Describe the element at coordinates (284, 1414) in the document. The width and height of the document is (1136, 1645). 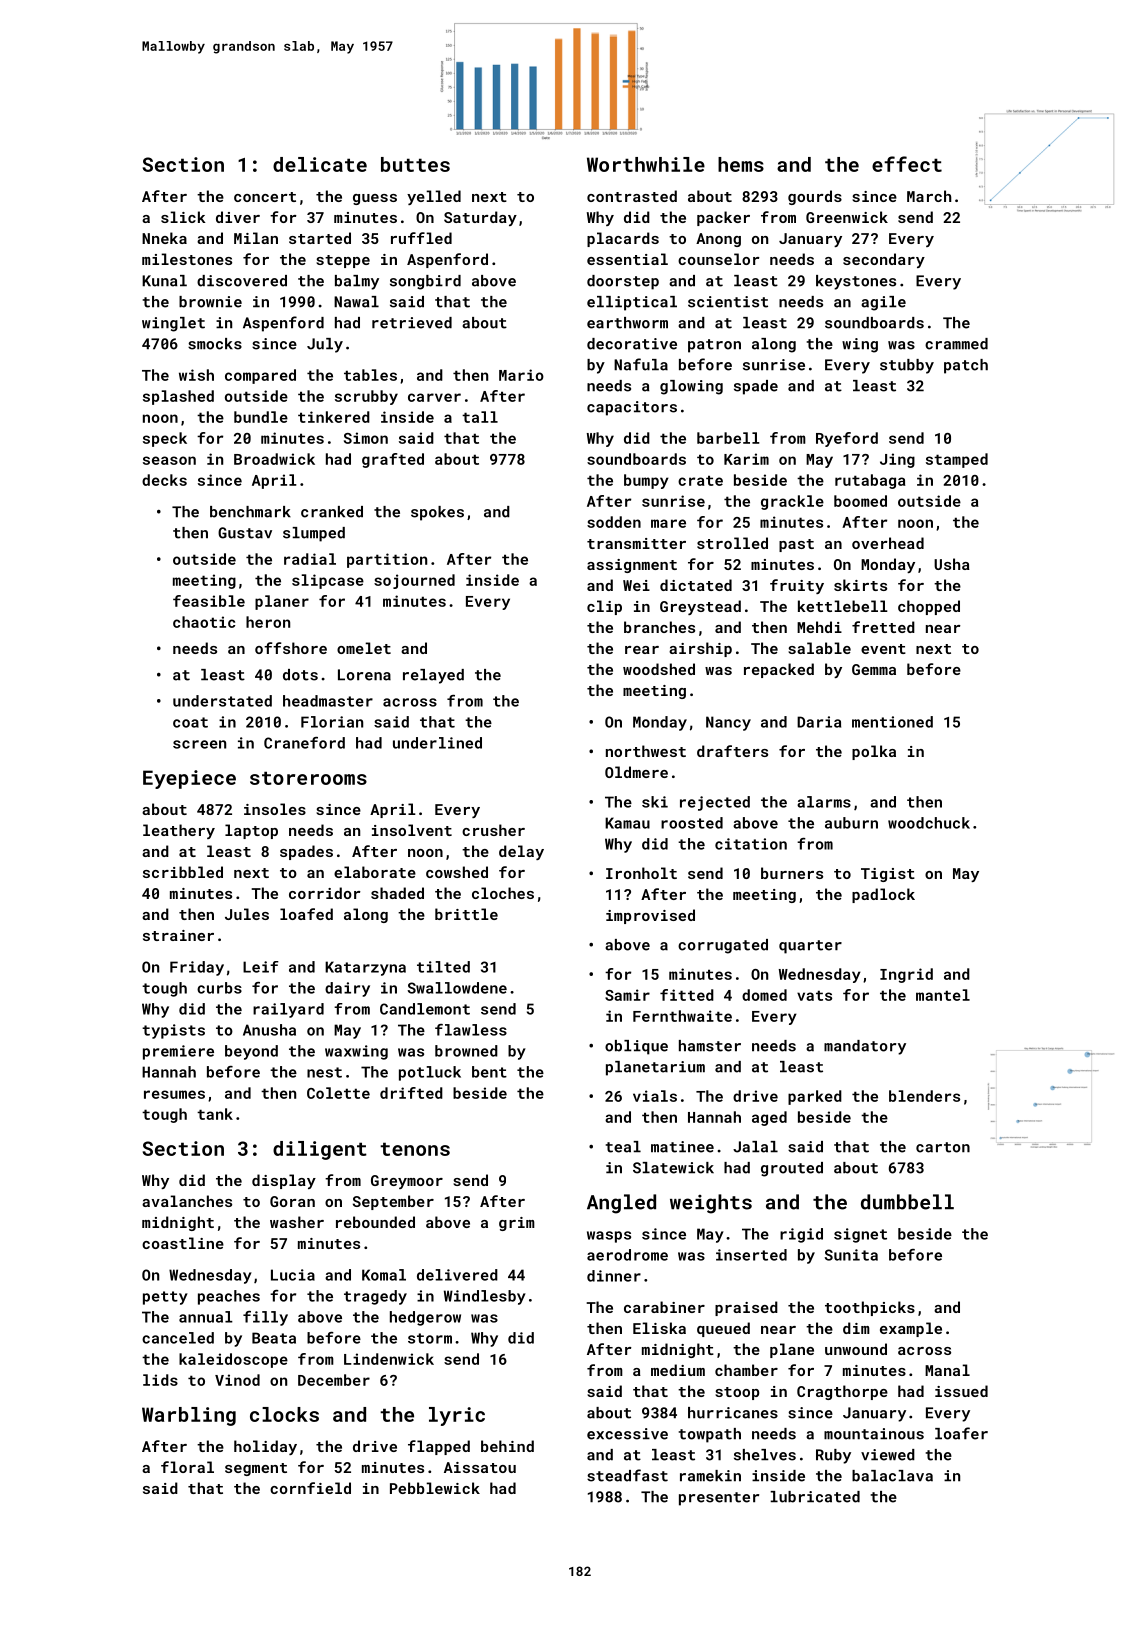
I see `clocks` at that location.
